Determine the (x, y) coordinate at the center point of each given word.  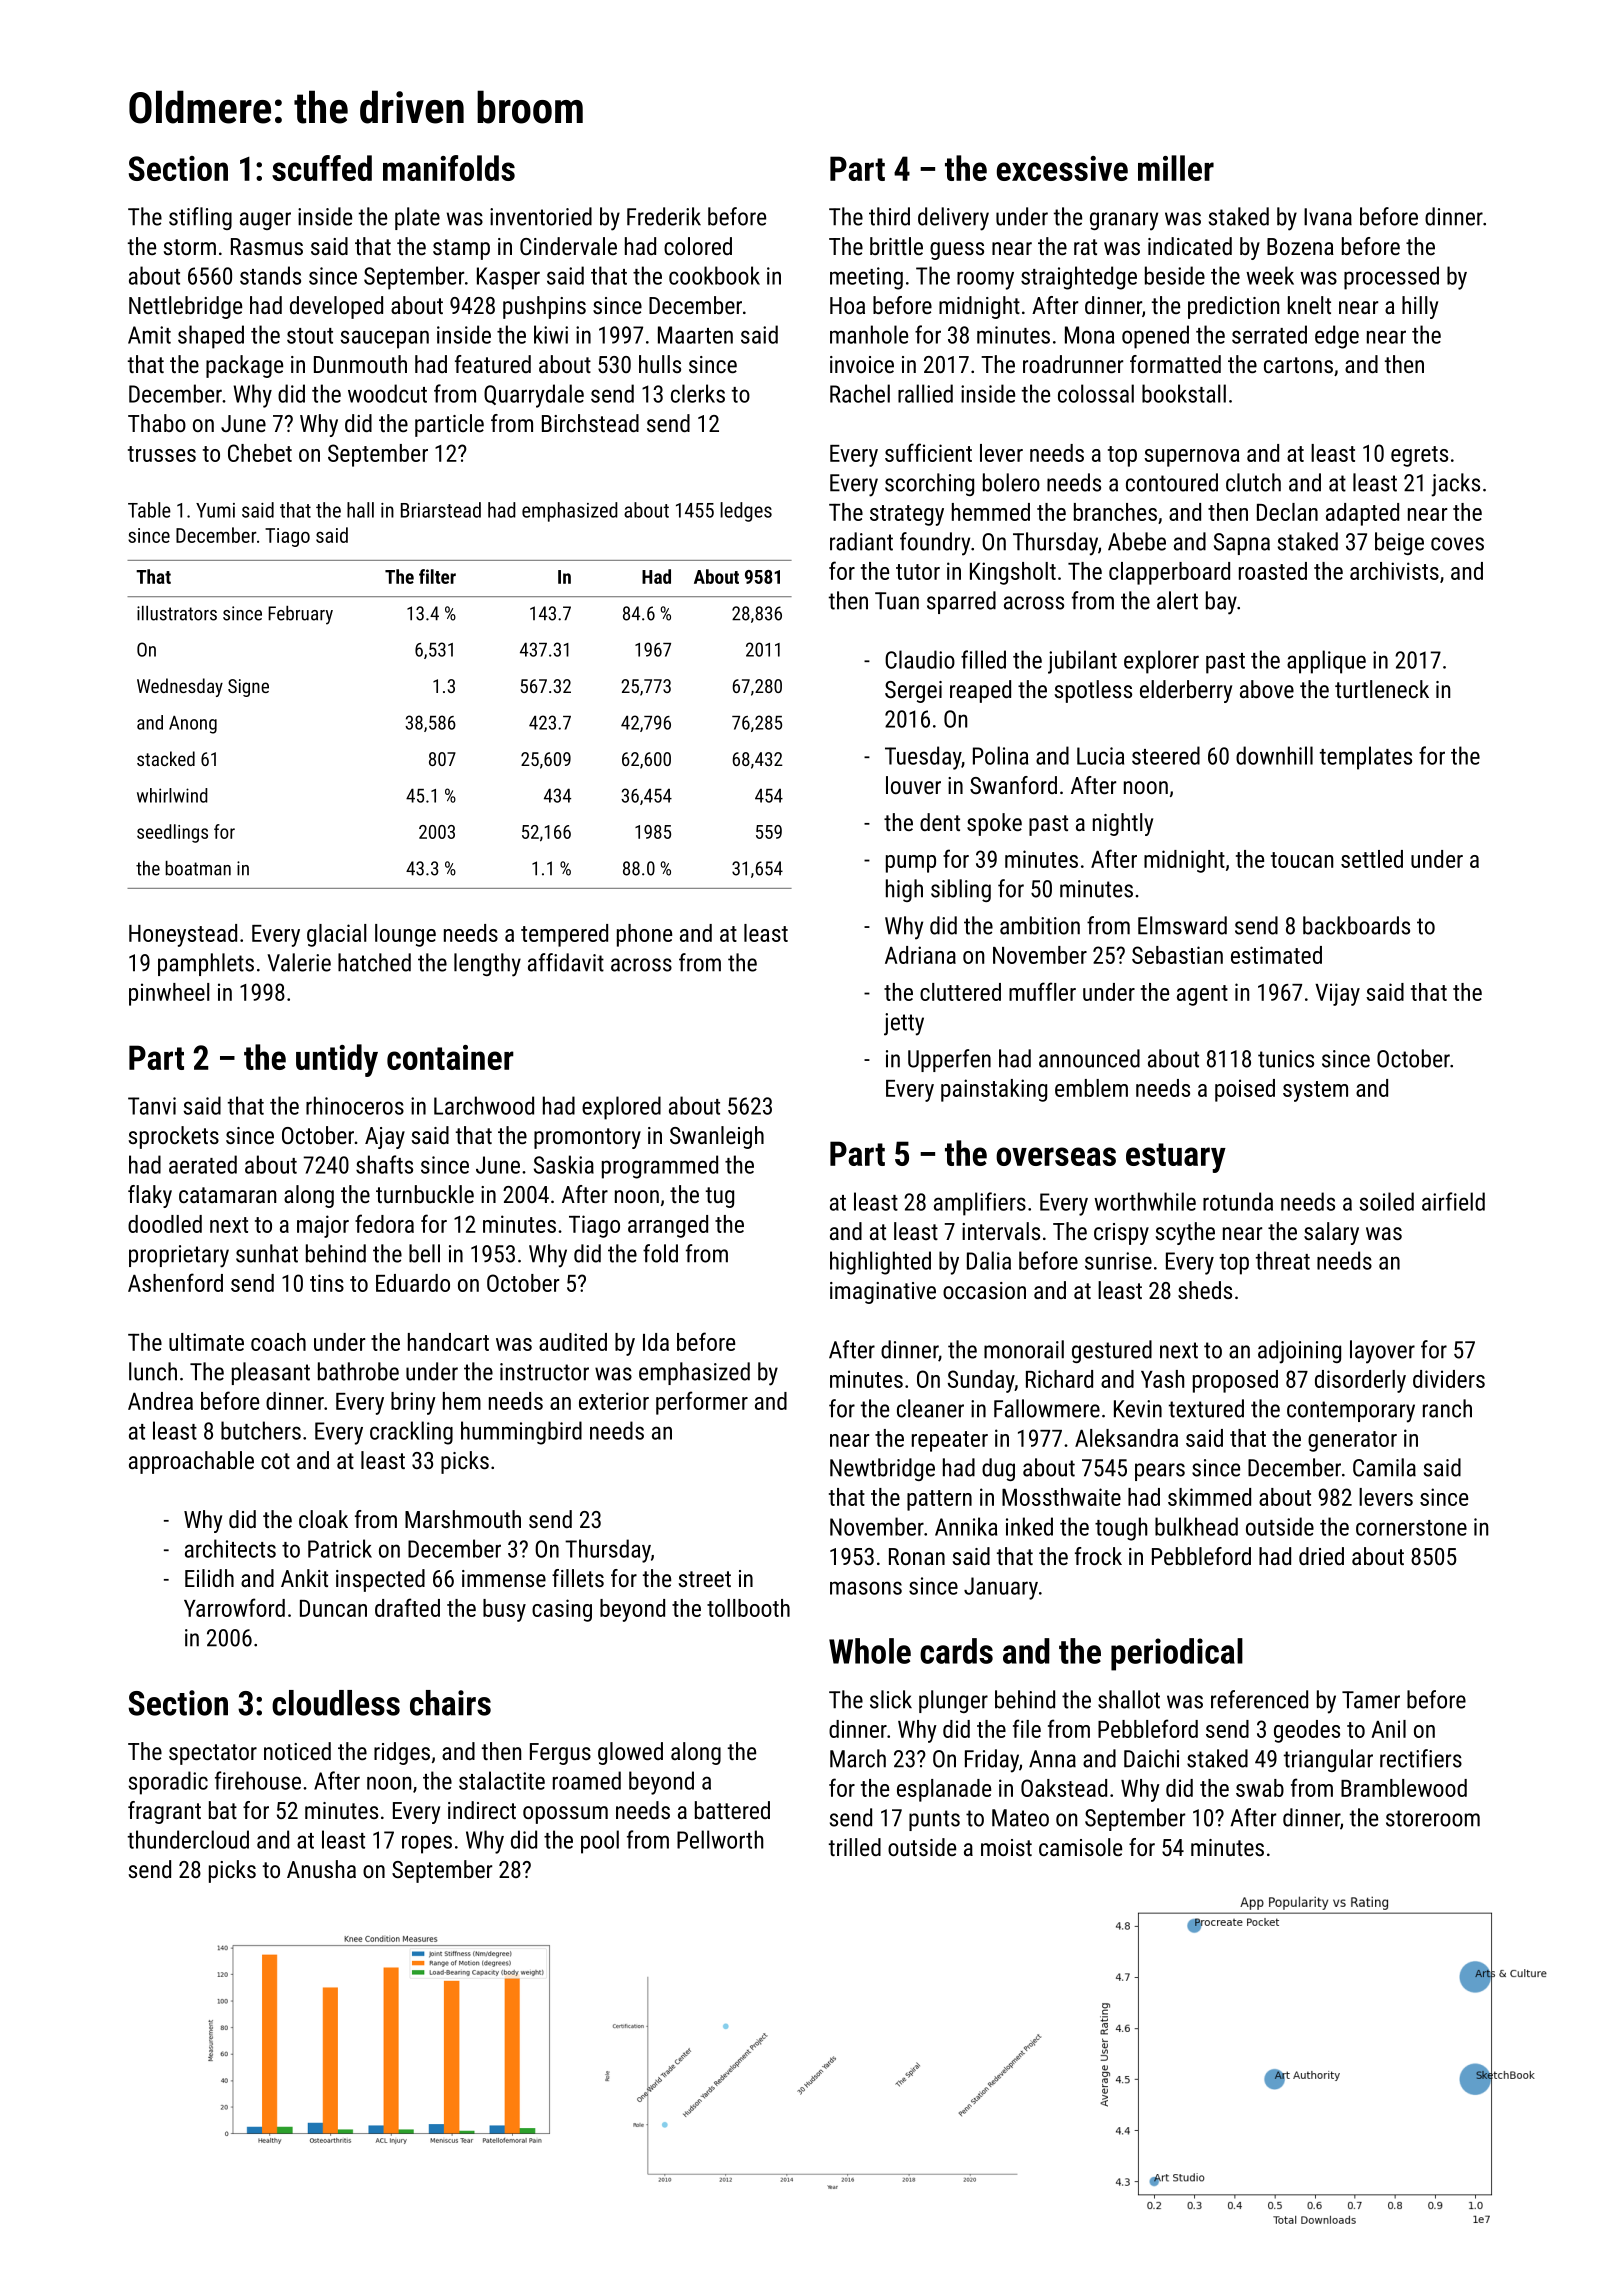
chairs (450, 1703)
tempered (564, 935)
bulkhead (1196, 1526)
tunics (1286, 1059)
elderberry (1186, 691)
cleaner (930, 1408)
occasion (984, 1290)
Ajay (385, 1138)
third (889, 216)
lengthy (487, 965)
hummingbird (521, 1433)
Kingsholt (1013, 573)
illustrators (177, 613)
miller (1176, 168)
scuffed (322, 168)
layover (1382, 1352)
